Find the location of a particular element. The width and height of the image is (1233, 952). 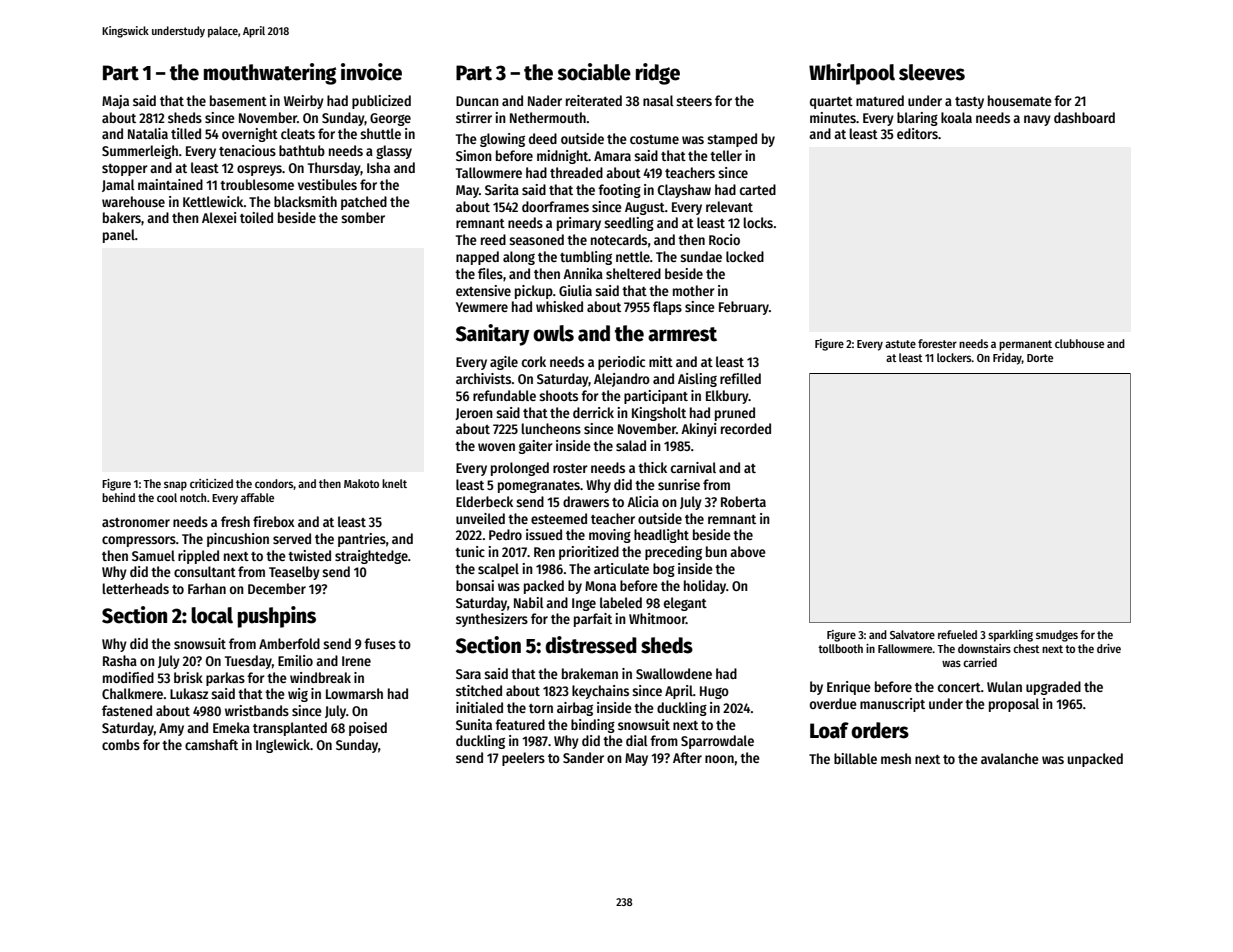

basement is located at coordinates (238, 100).
